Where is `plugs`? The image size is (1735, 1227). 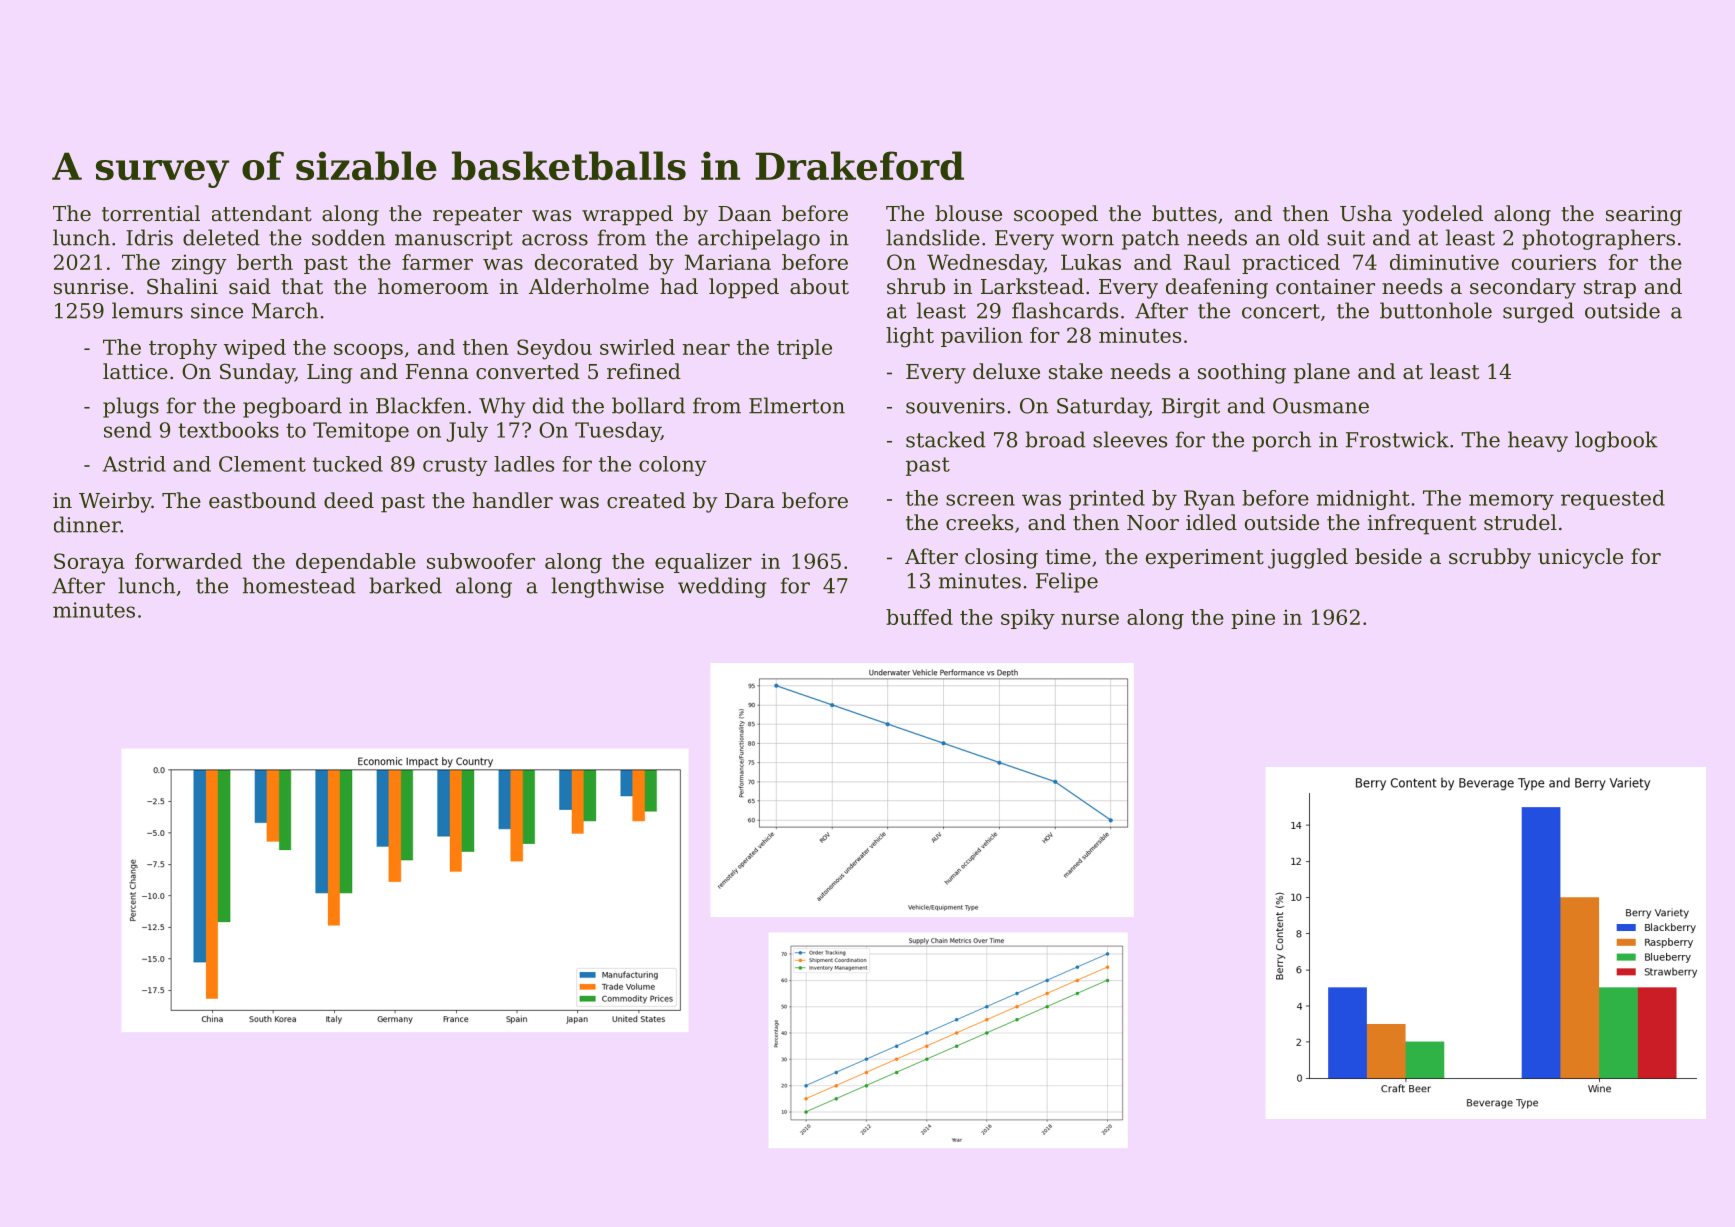 plugs is located at coordinates (131, 407).
